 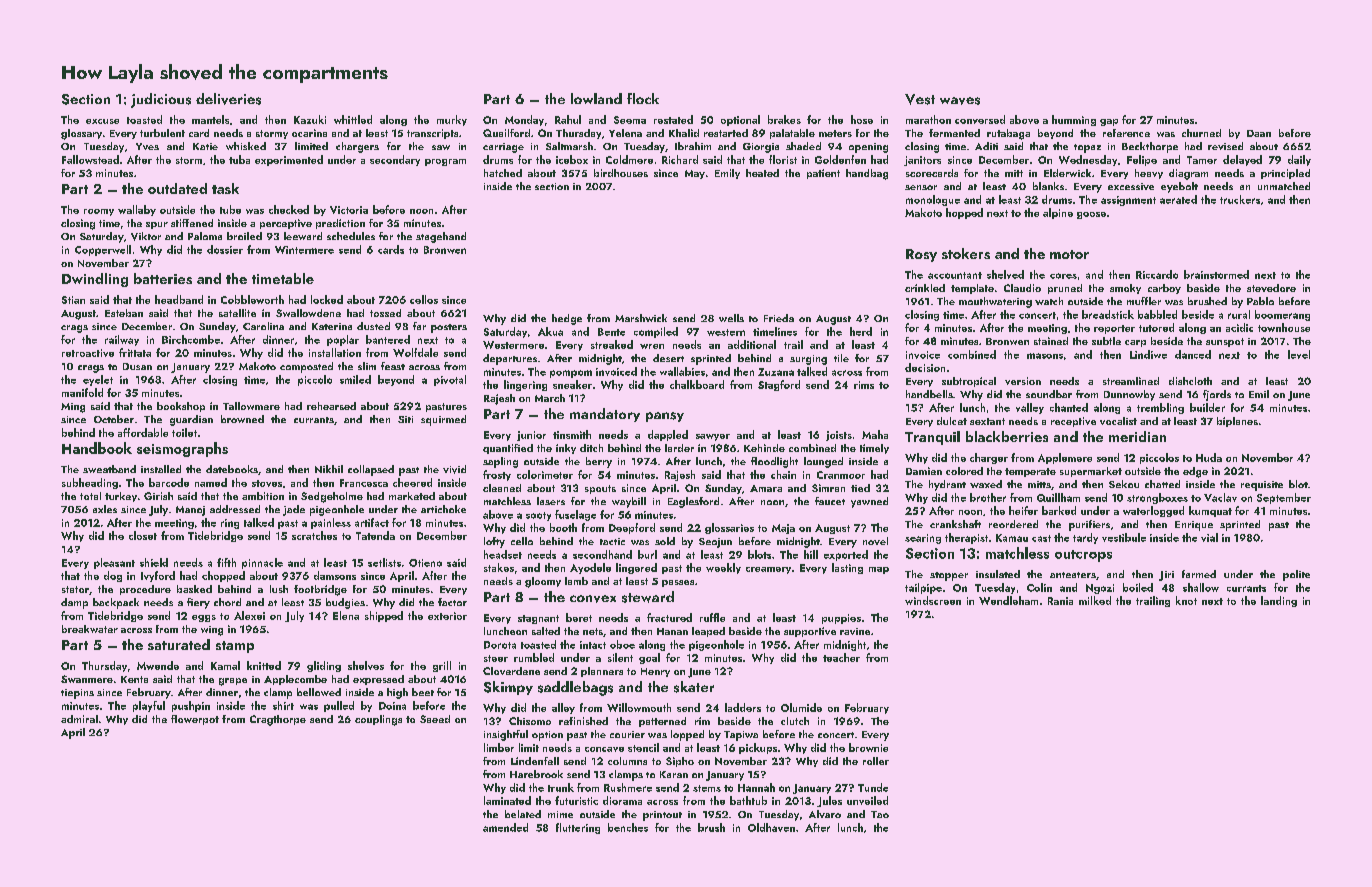 What do you see at coordinates (190, 511) in the screenshot?
I see `Manoj` at bounding box center [190, 511].
